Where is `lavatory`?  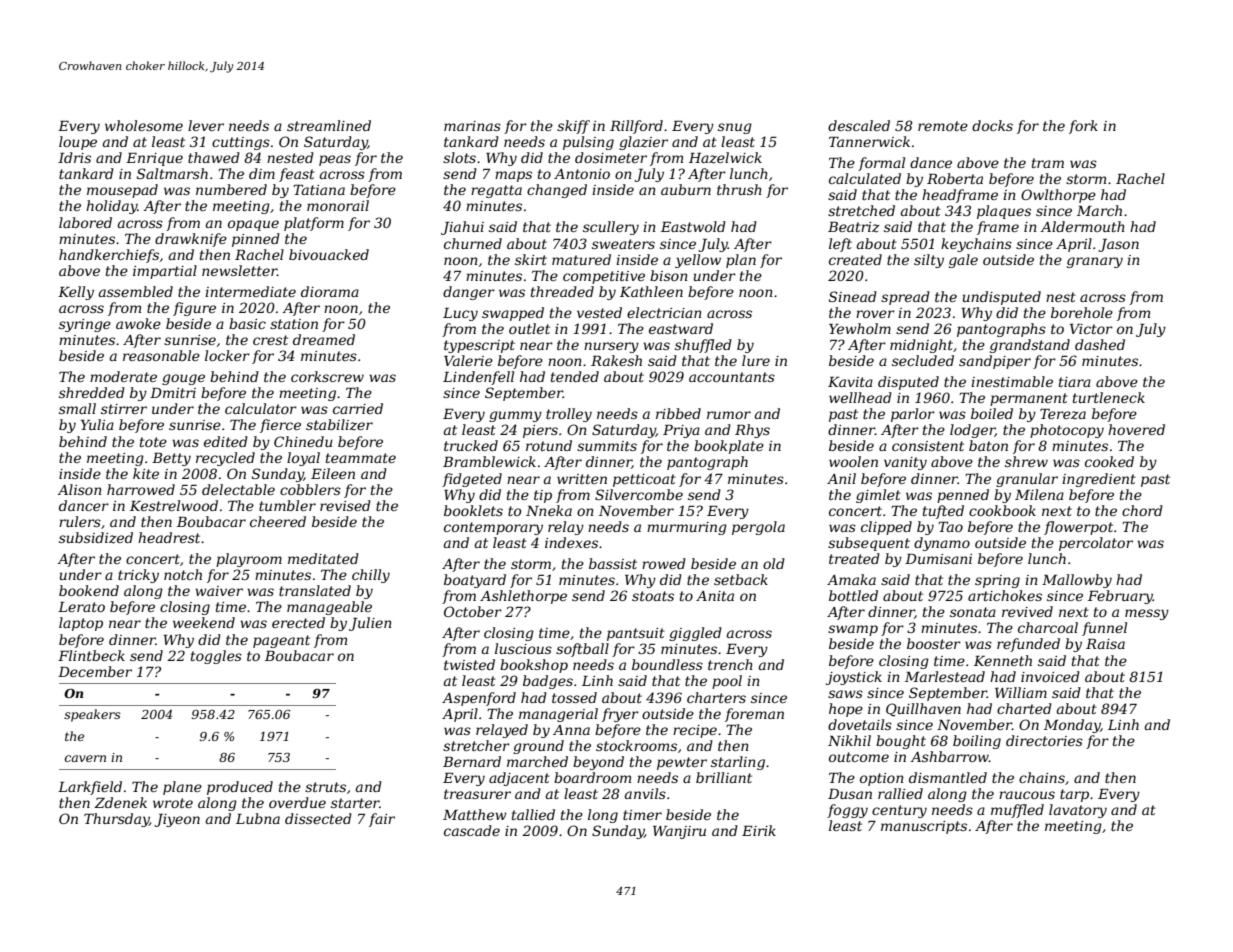
lavatory is located at coordinates (1078, 811).
